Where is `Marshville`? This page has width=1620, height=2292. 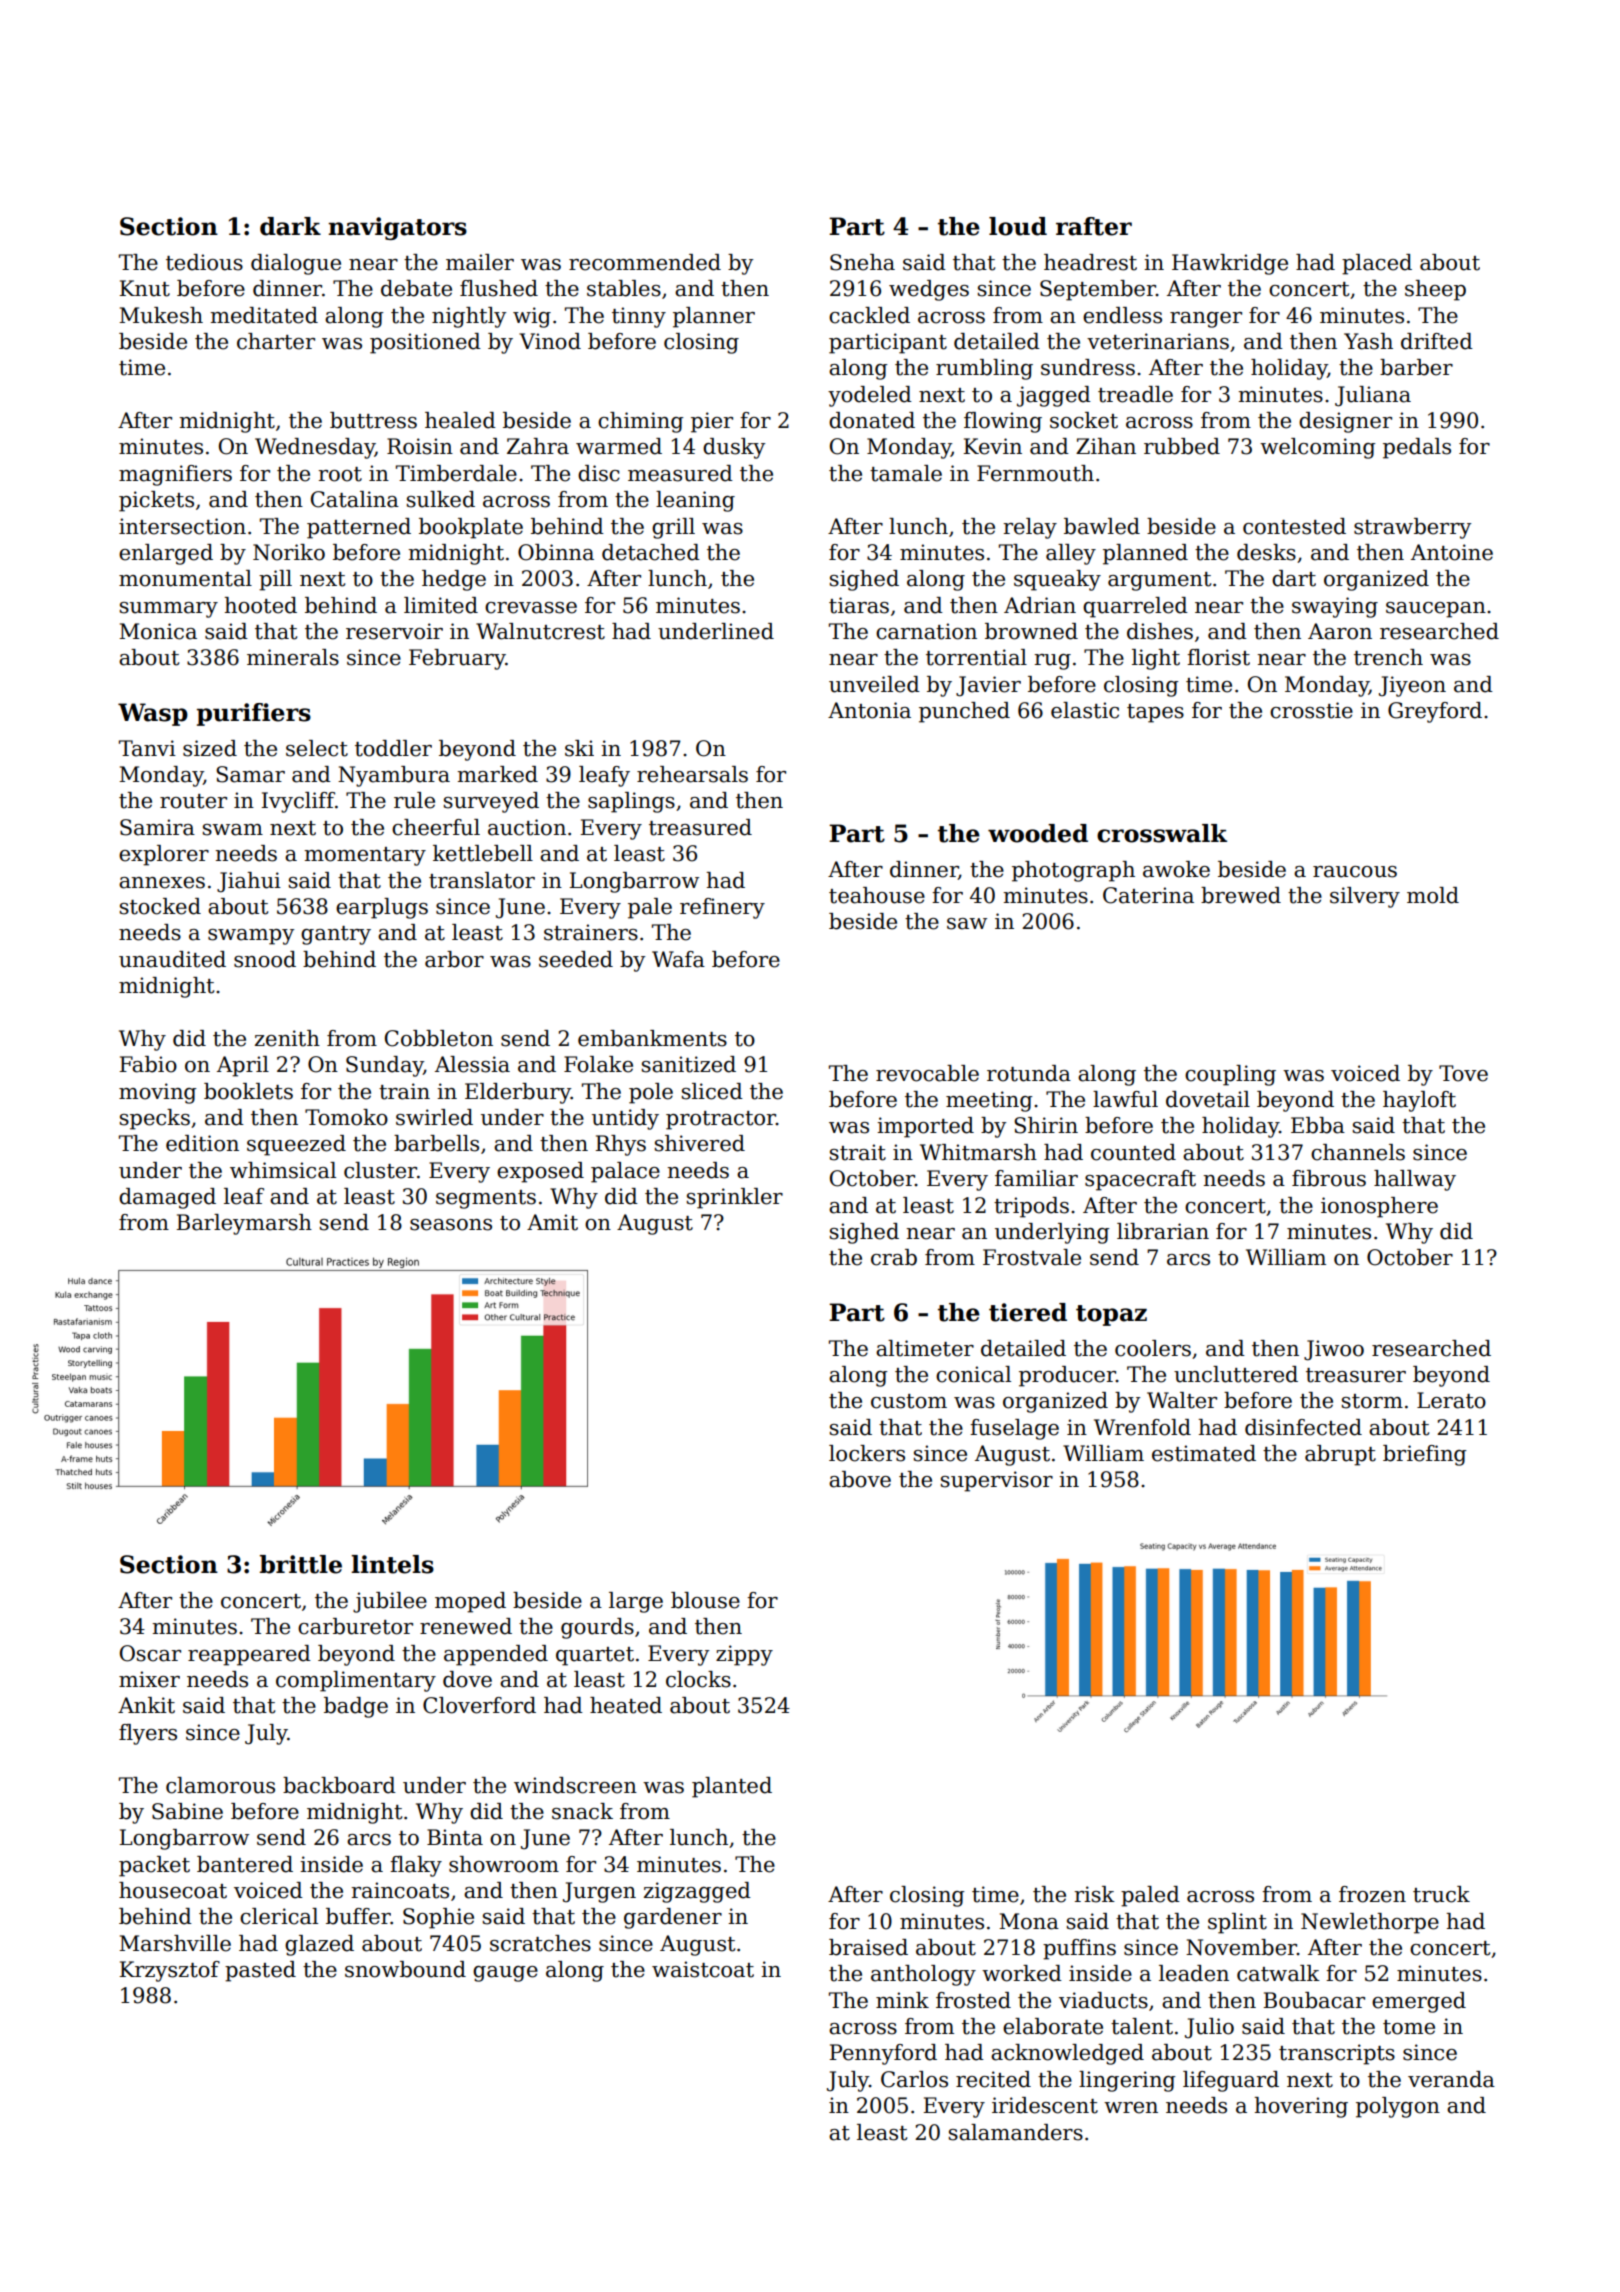 Marshville is located at coordinates (175, 1943).
